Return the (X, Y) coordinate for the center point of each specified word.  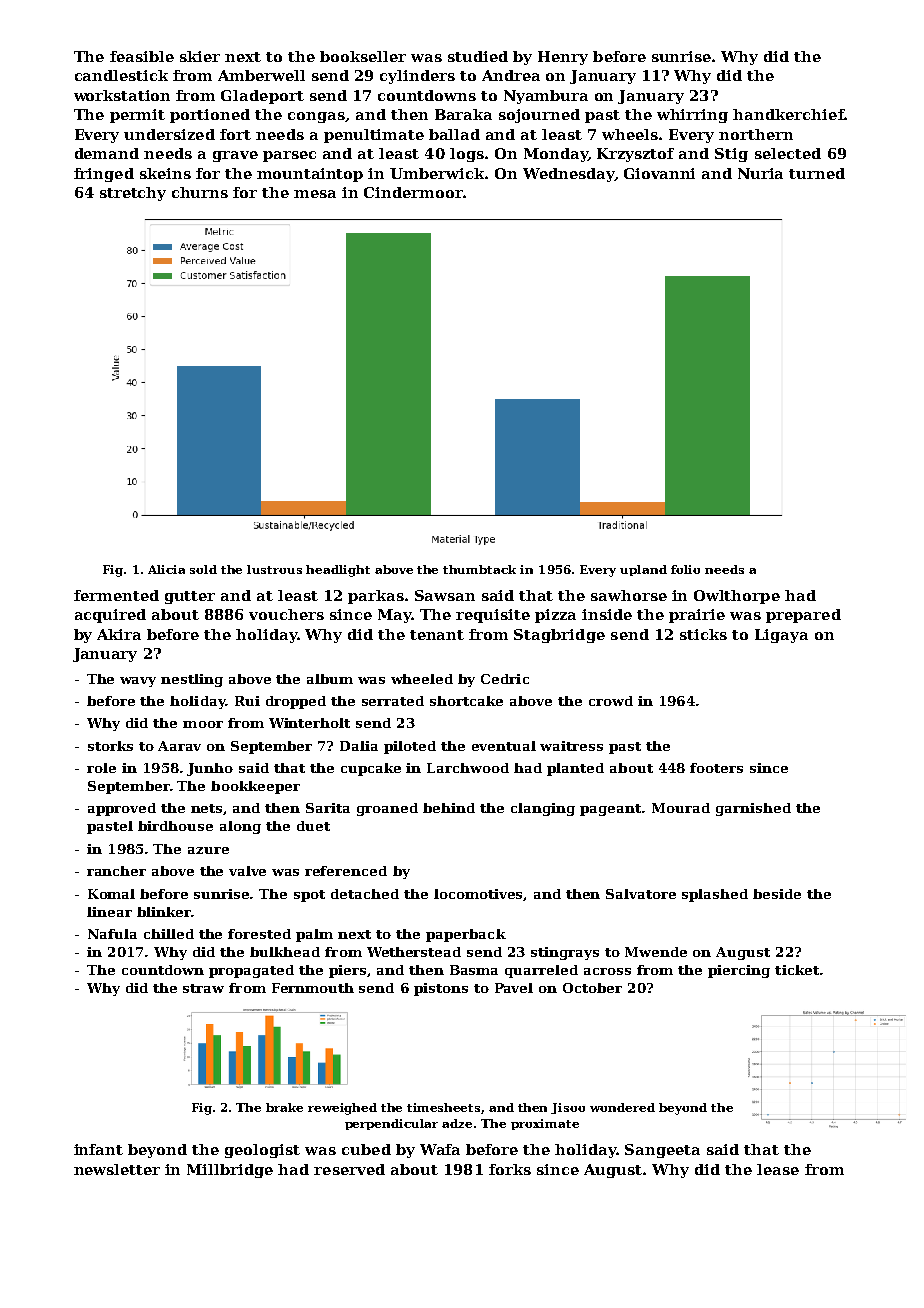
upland (643, 570)
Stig (731, 155)
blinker (164, 912)
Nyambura (546, 97)
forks (510, 1169)
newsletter (117, 1169)
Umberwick (437, 173)
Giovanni (659, 173)
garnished (753, 809)
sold (203, 569)
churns (200, 192)
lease (778, 1169)
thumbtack (479, 569)
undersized (169, 134)
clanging (543, 809)
